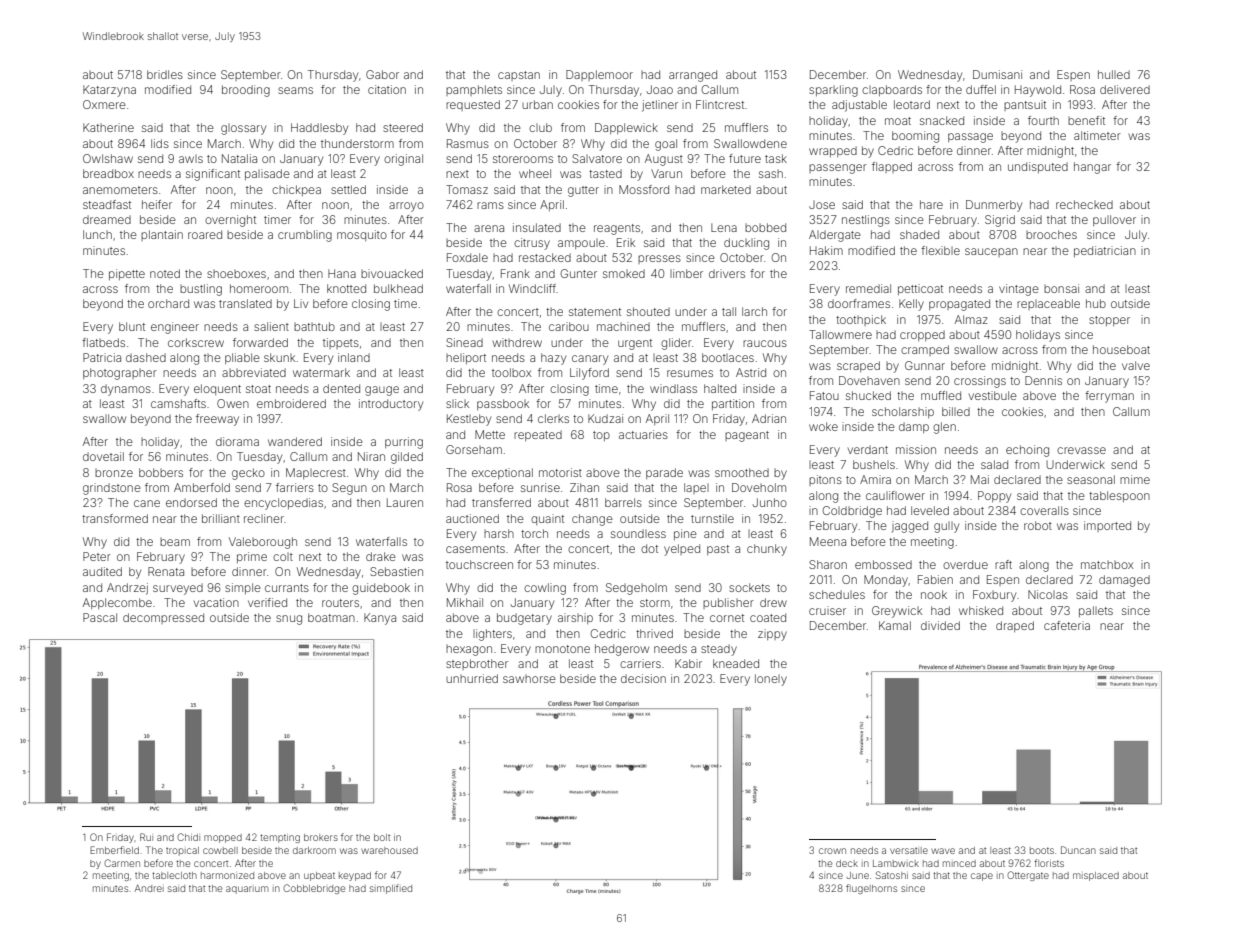 Image resolution: width=1233 pixels, height=952 pixels. I want to click on Chidi, so click(188, 837).
